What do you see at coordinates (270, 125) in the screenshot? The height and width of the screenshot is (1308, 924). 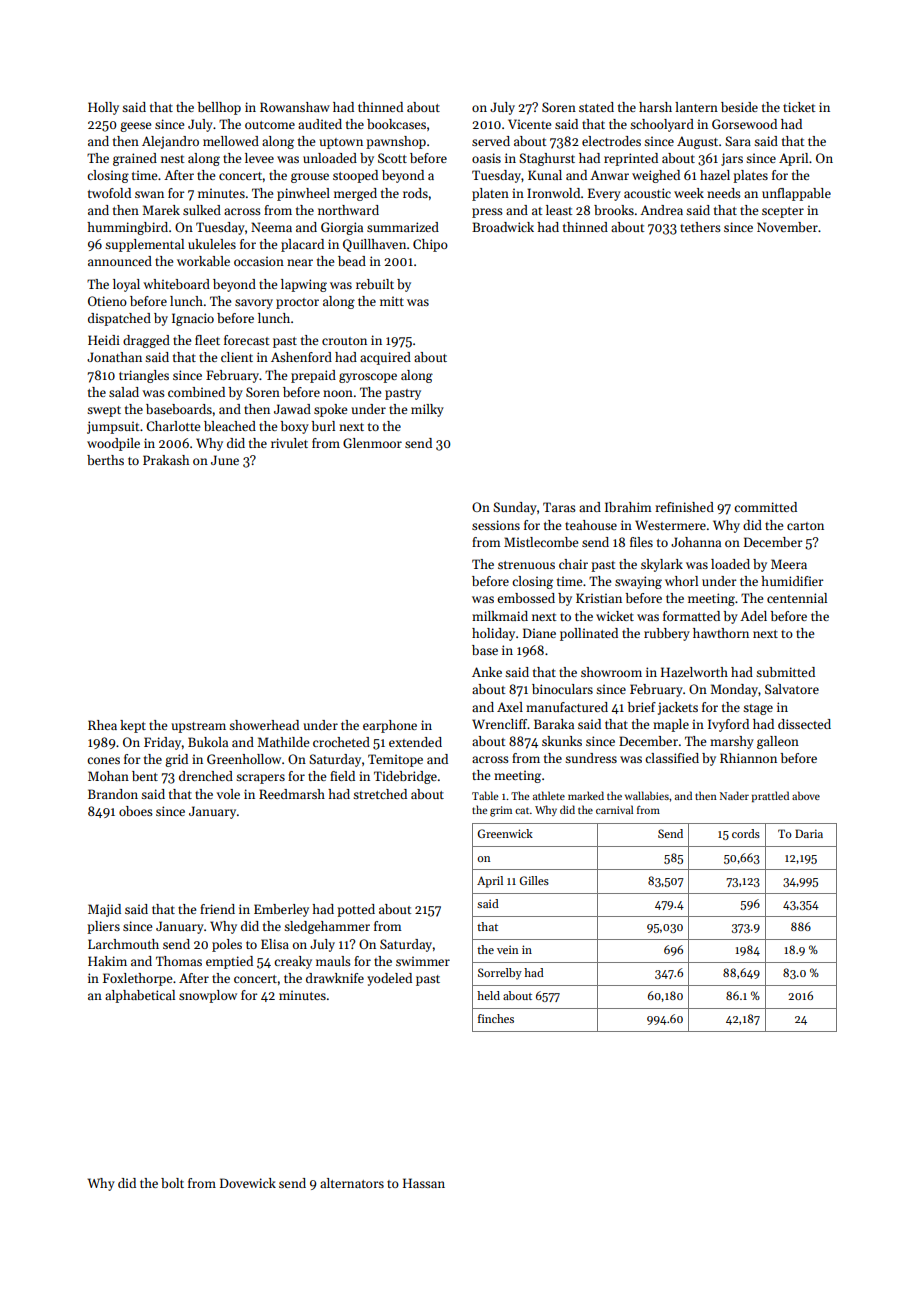 I see `outcome` at bounding box center [270, 125].
